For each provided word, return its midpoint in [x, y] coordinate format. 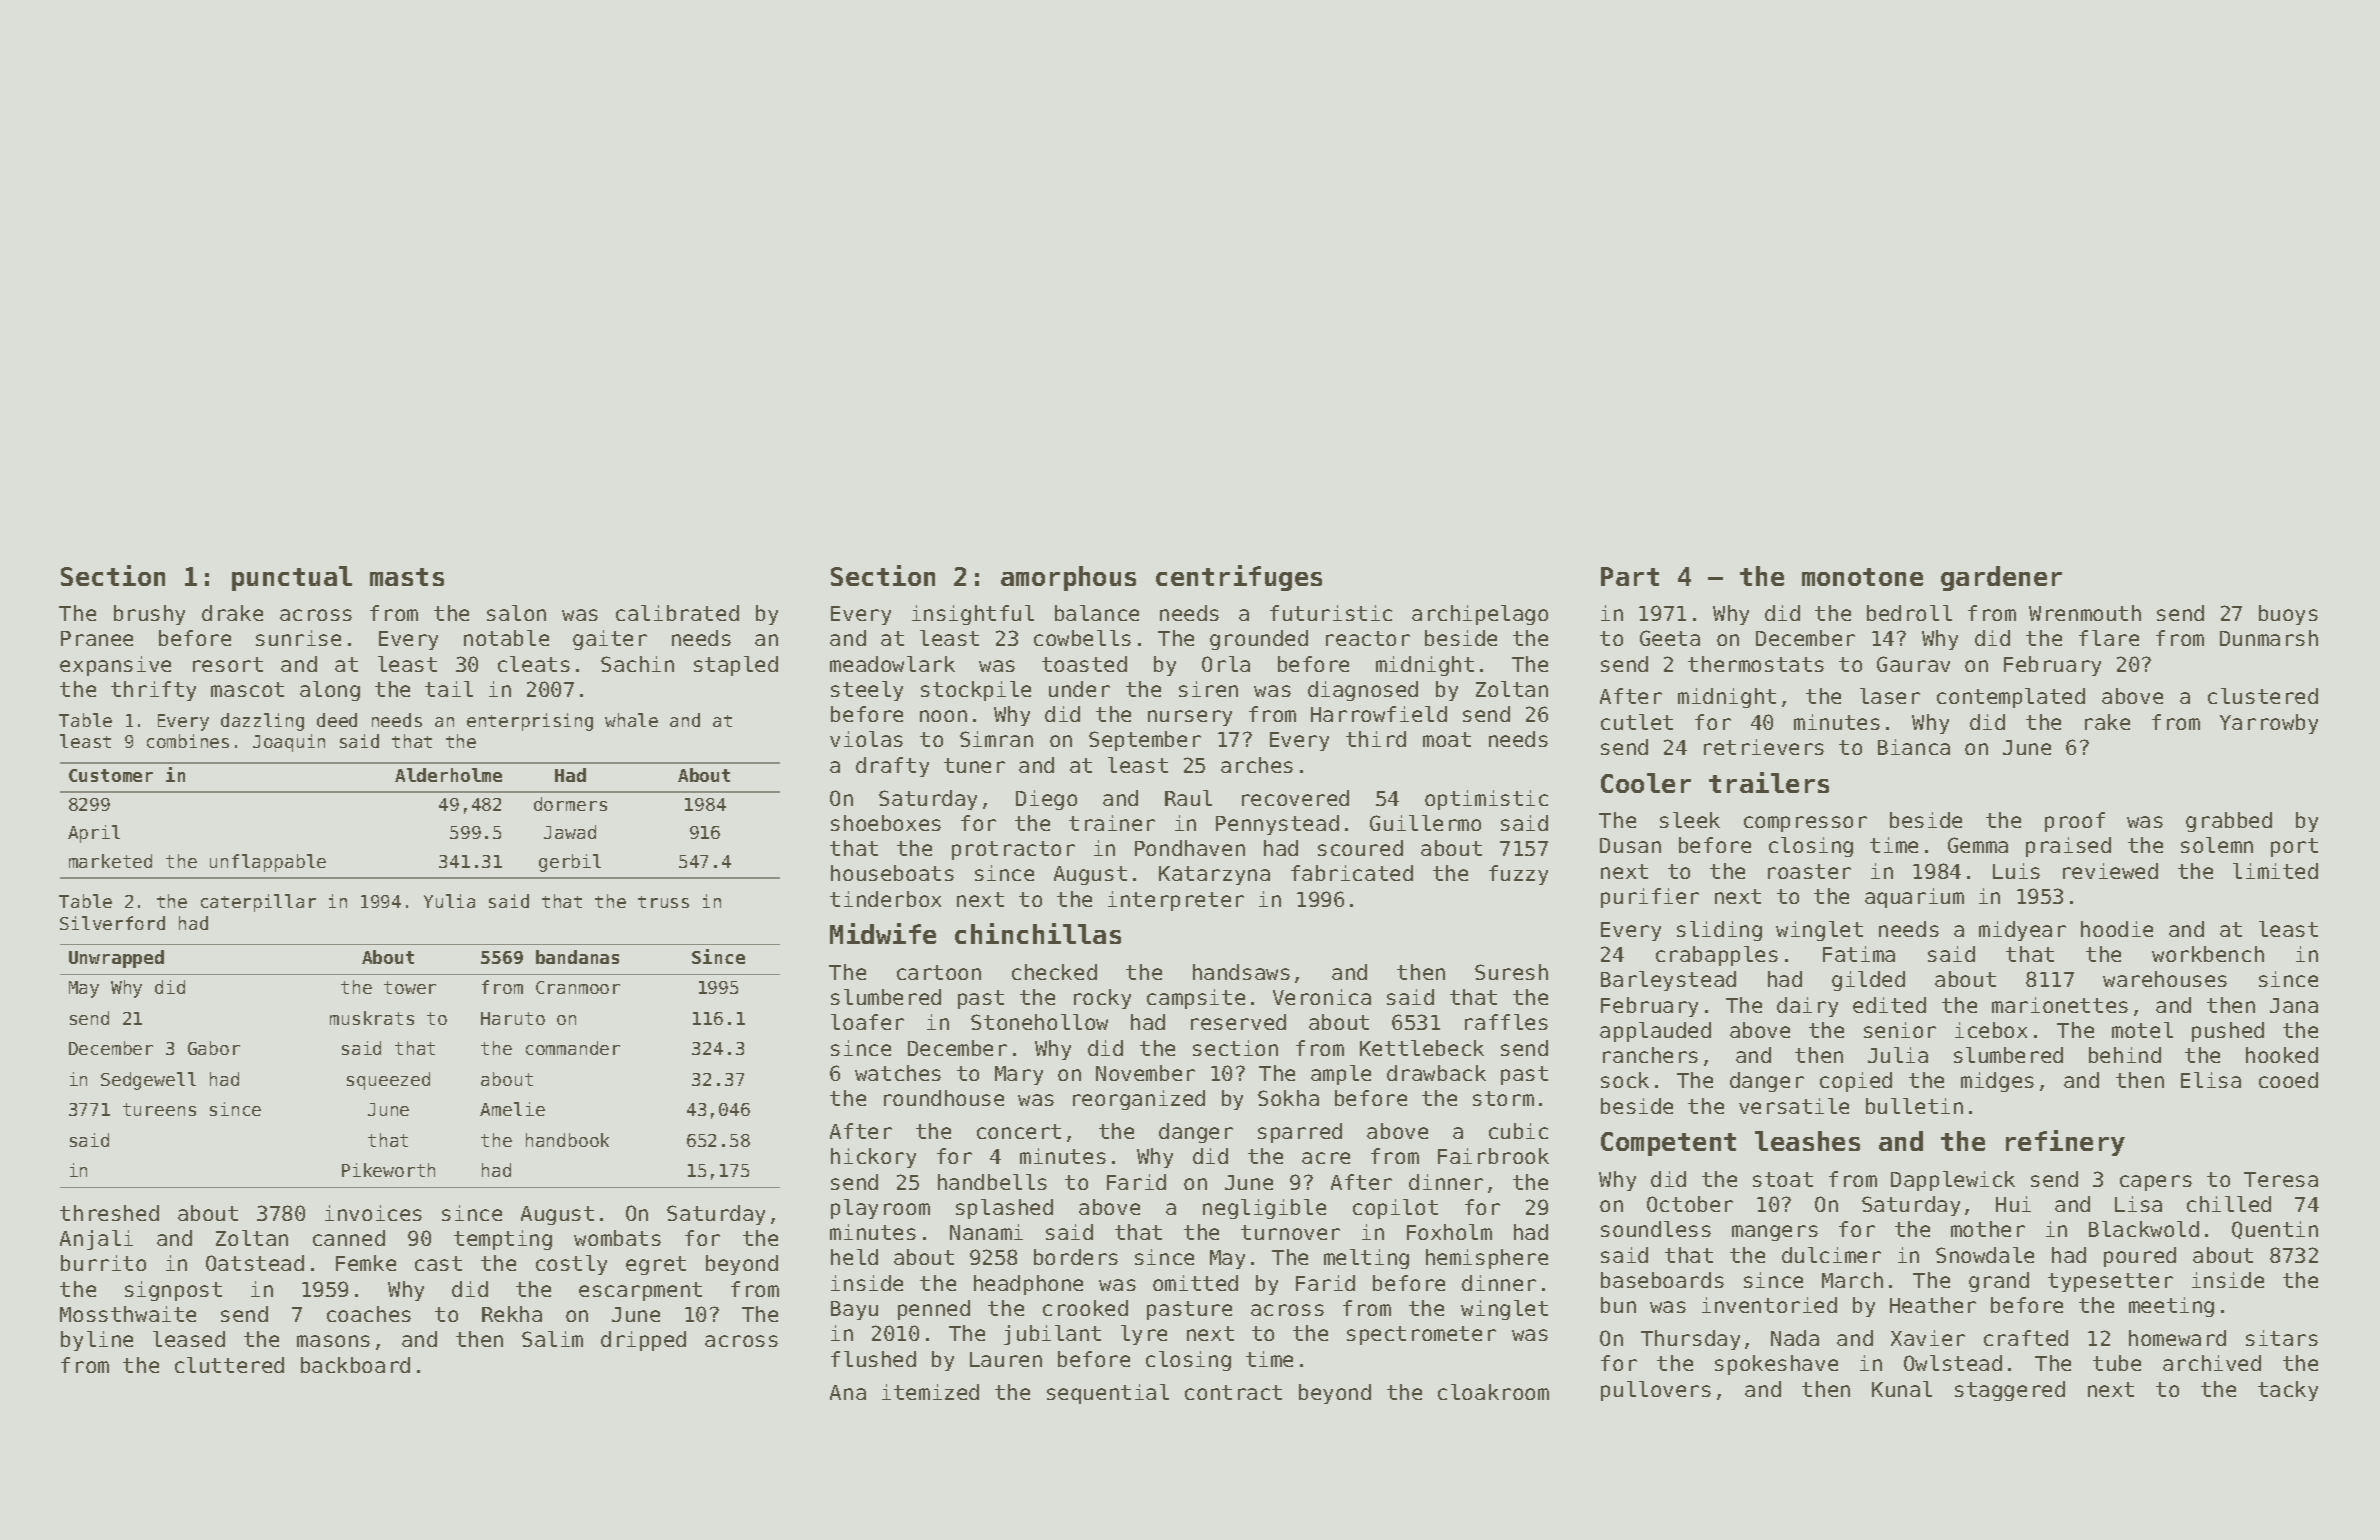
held [854, 1257]
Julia [1898, 1055]
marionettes [2060, 1005]
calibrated [677, 613]
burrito [103, 1263]
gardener [2001, 578]
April [94, 834]
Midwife [883, 933]
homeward [2177, 1338]
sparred [1300, 1133]
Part [1630, 576]
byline [97, 1341]
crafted [2026, 1338]
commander [573, 1048]
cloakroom [1493, 1392]
